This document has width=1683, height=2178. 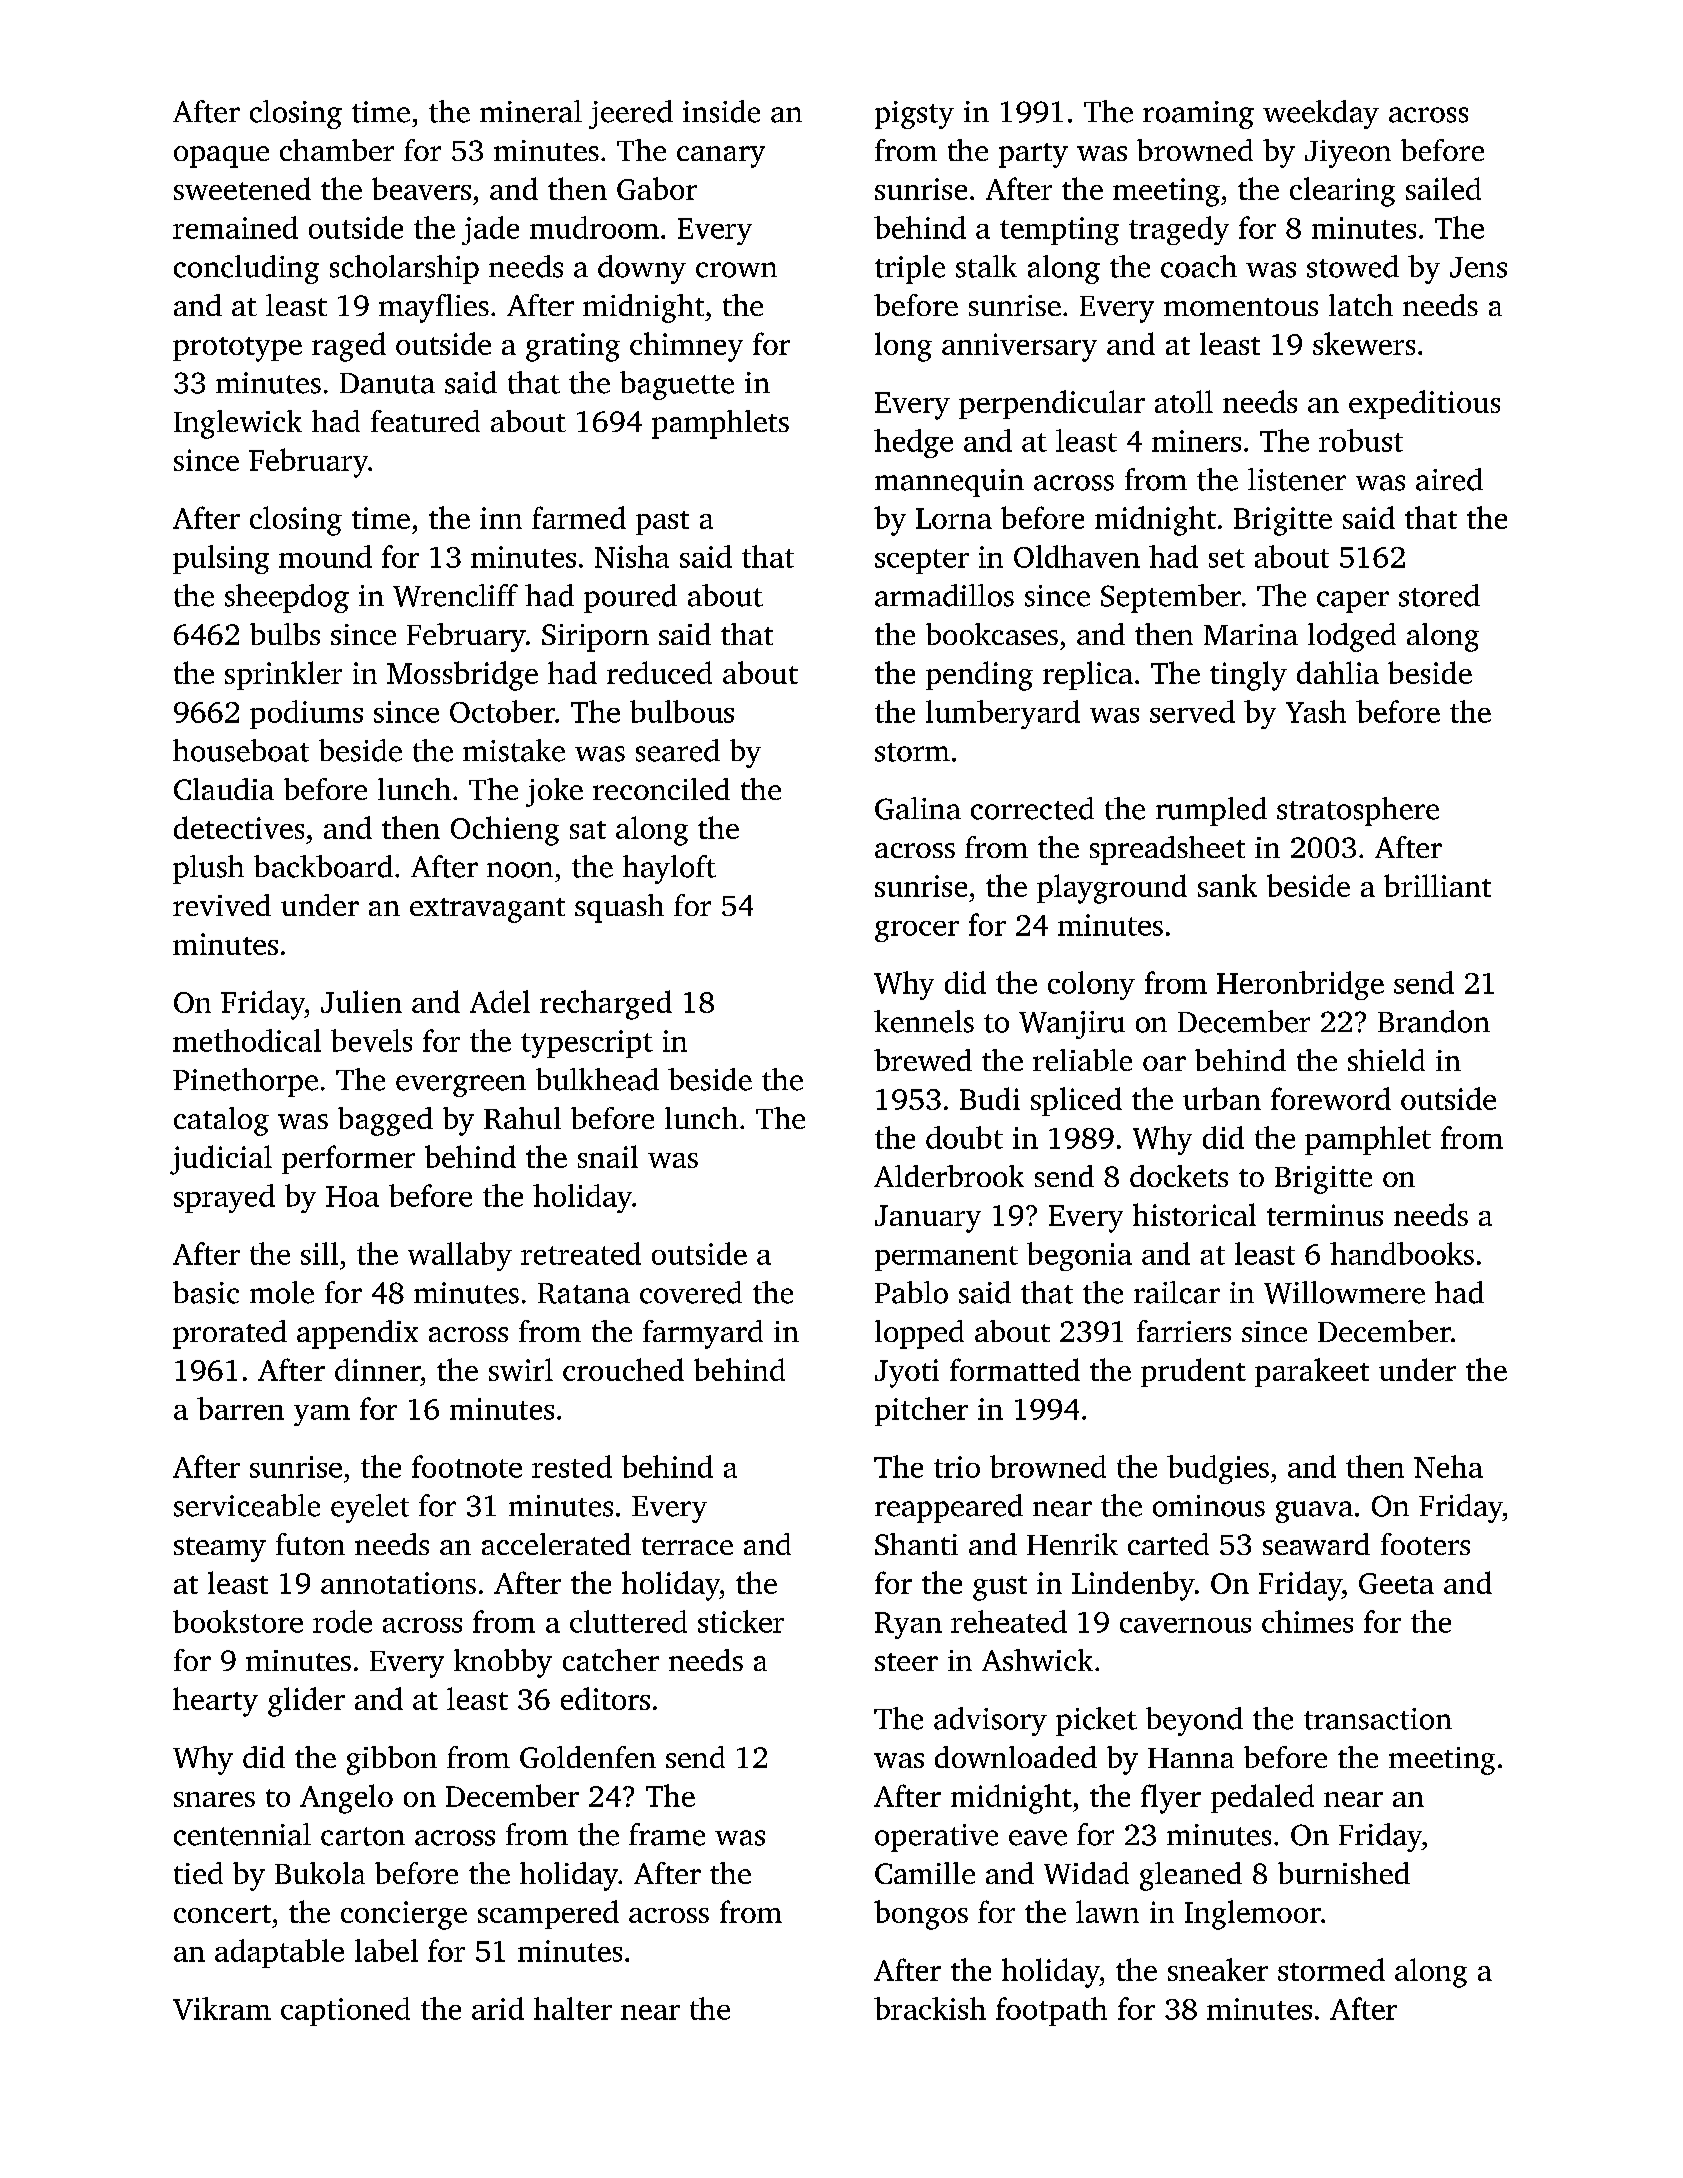 I want to click on footpath, so click(x=1051, y=2011).
